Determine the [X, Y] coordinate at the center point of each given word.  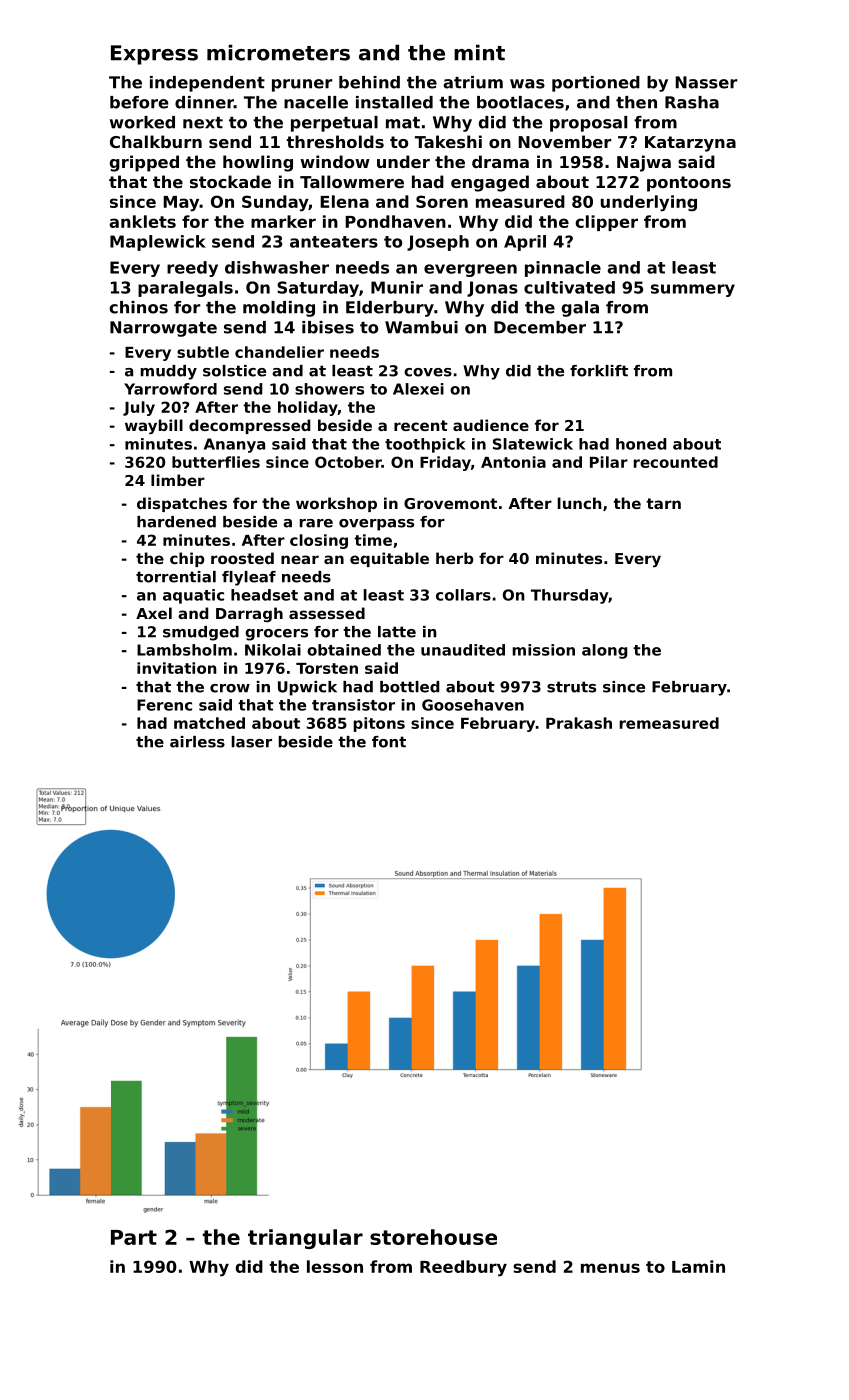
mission [543, 650]
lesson [335, 1266]
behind [369, 82]
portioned [596, 84]
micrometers [278, 52]
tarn [663, 503]
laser [252, 742]
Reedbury [463, 1268]
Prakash [579, 723]
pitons [379, 724]
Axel [154, 613]
